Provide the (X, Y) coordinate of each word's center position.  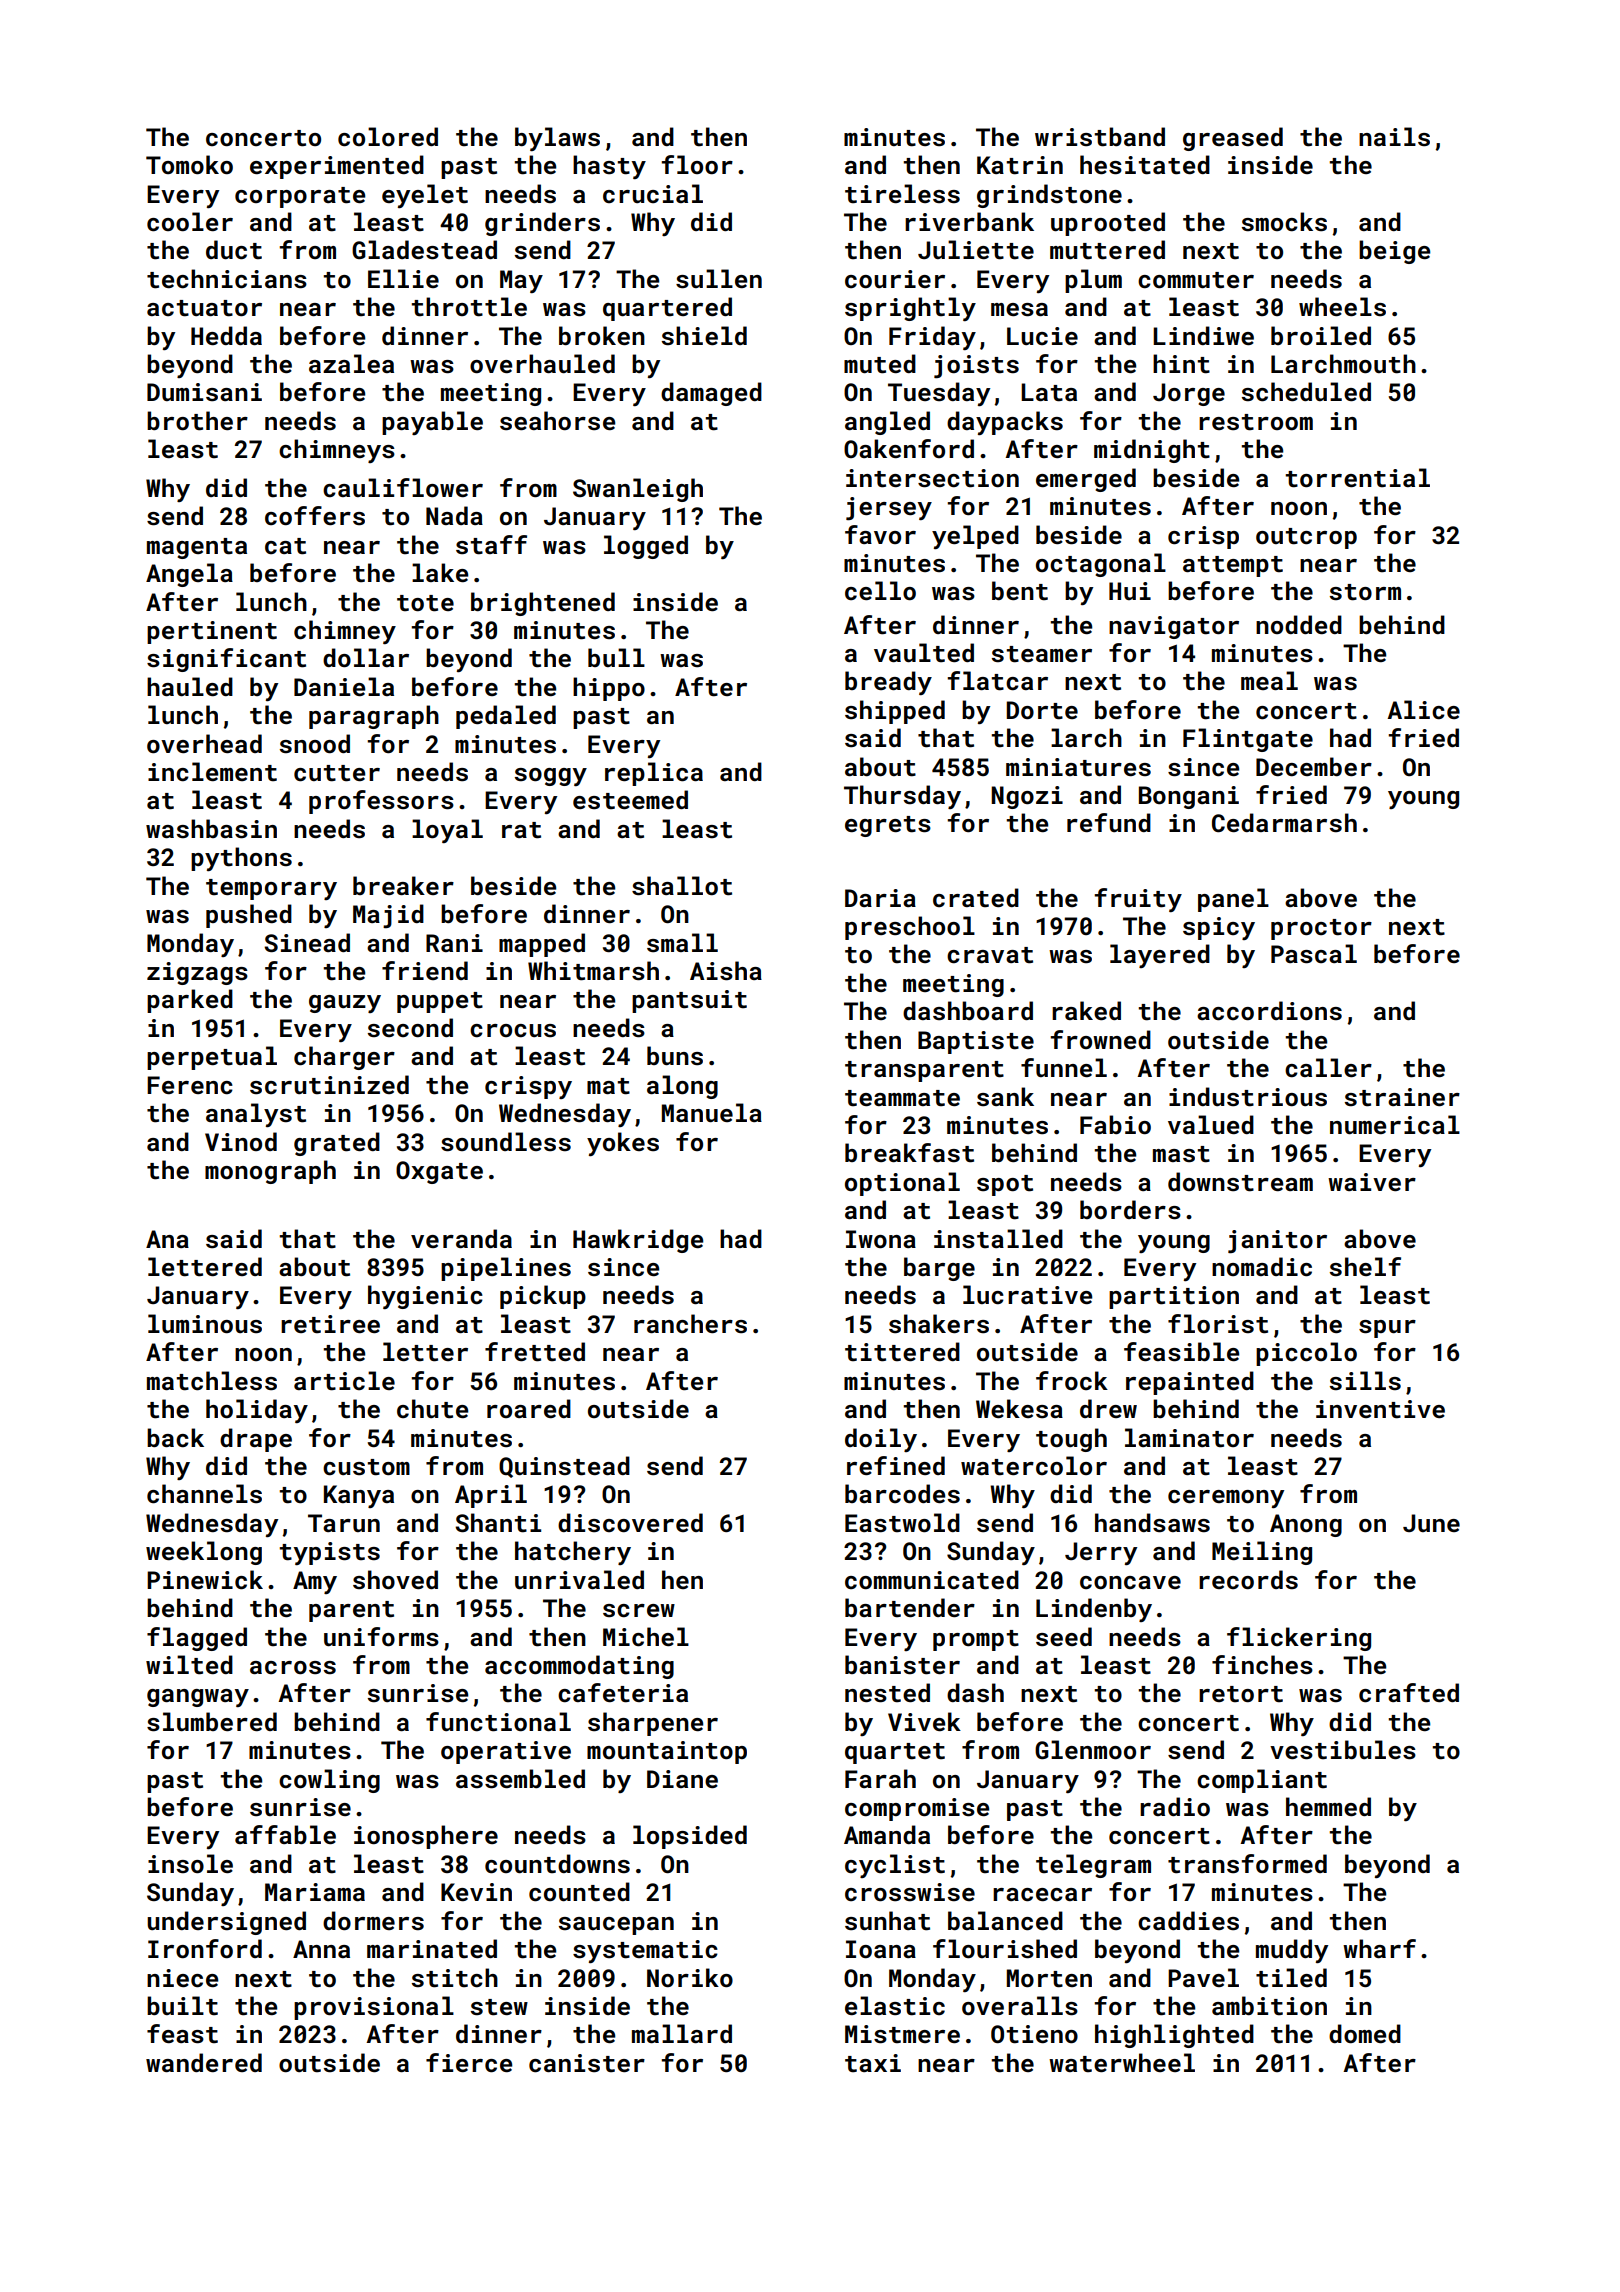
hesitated (1145, 165)
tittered (902, 1352)
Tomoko (189, 164)
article (344, 1381)
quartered (667, 309)
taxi (873, 2063)
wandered (204, 2062)
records (1248, 1580)
